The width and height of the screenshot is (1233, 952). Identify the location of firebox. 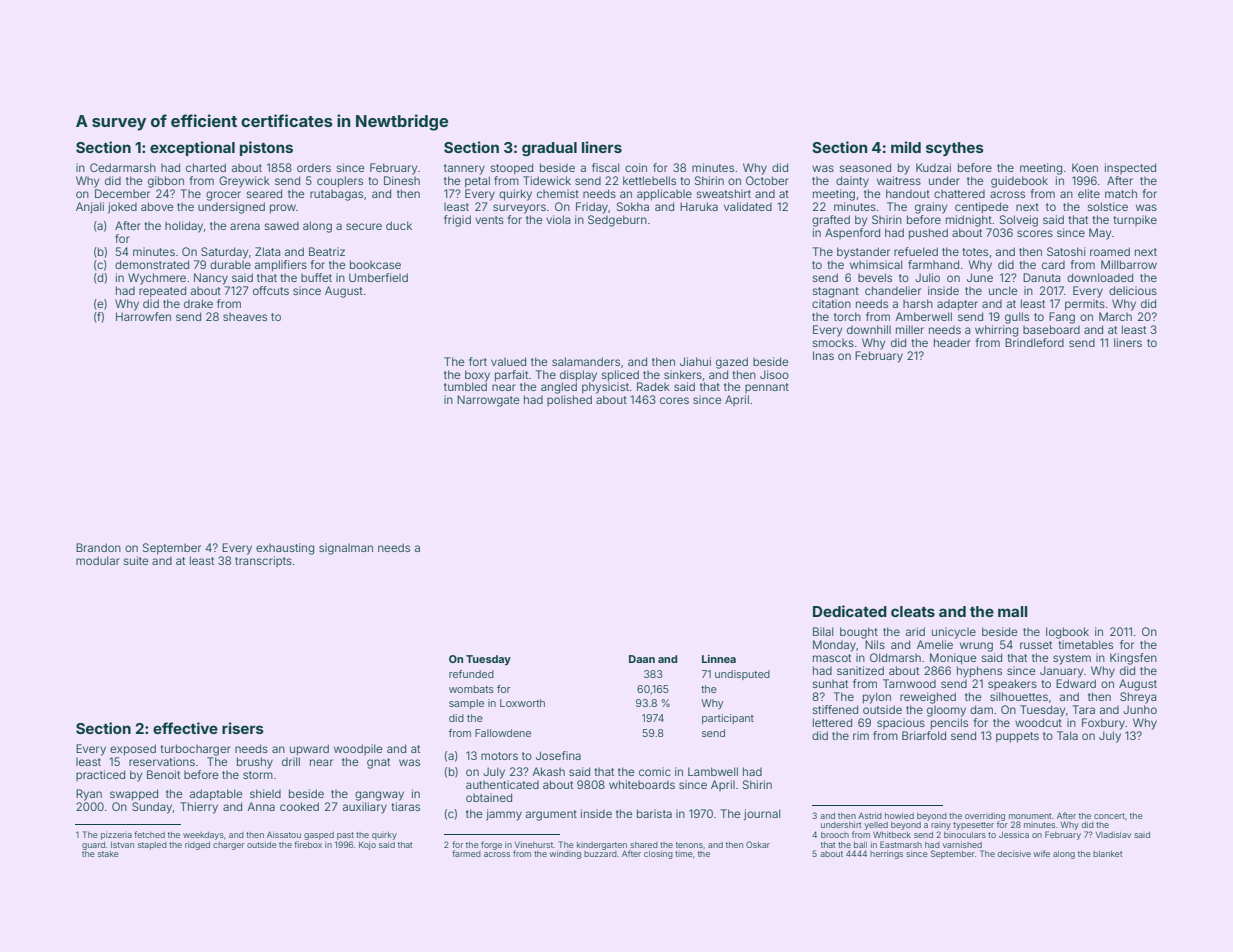
(308, 844).
